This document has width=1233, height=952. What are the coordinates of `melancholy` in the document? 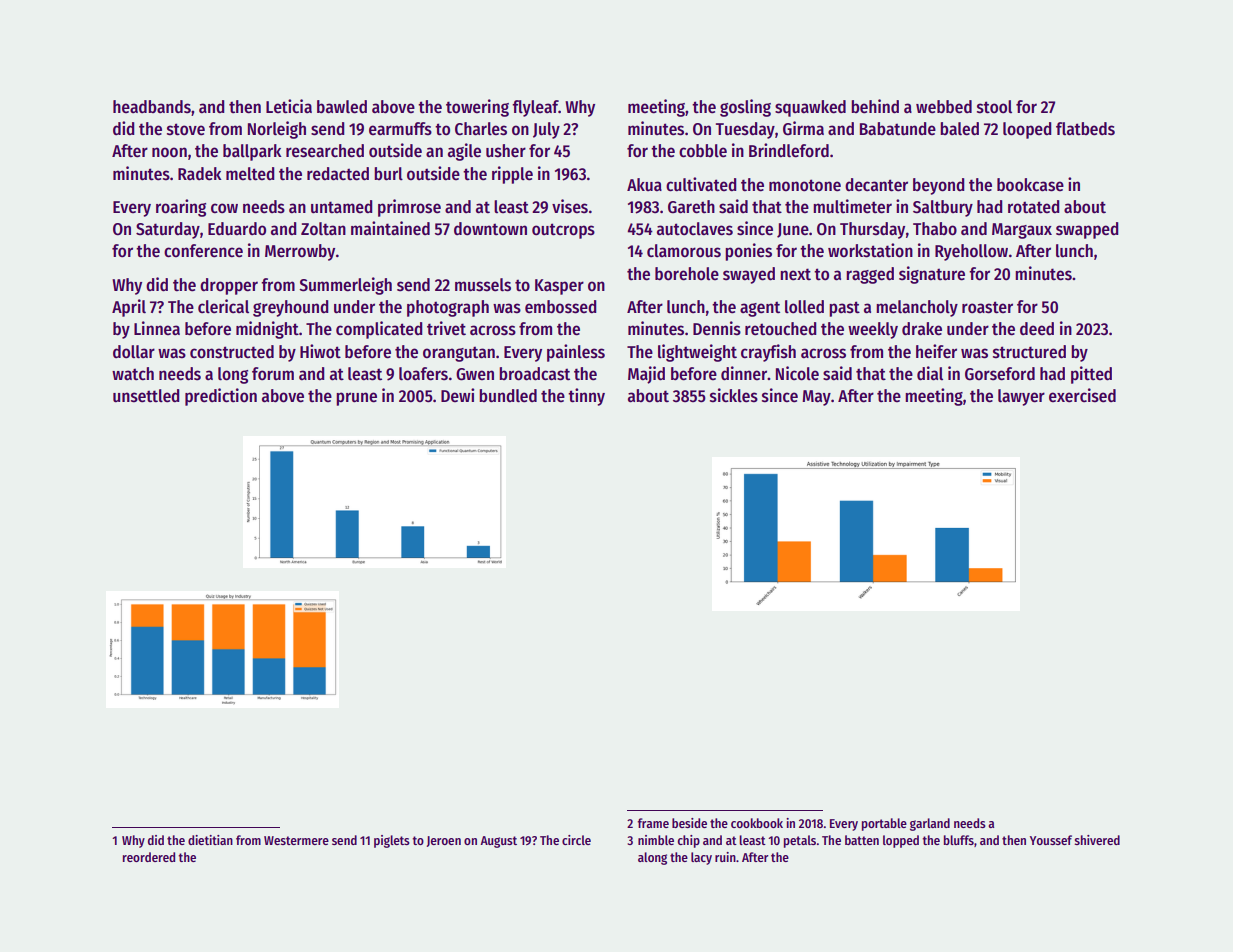 It's located at (917, 308).
